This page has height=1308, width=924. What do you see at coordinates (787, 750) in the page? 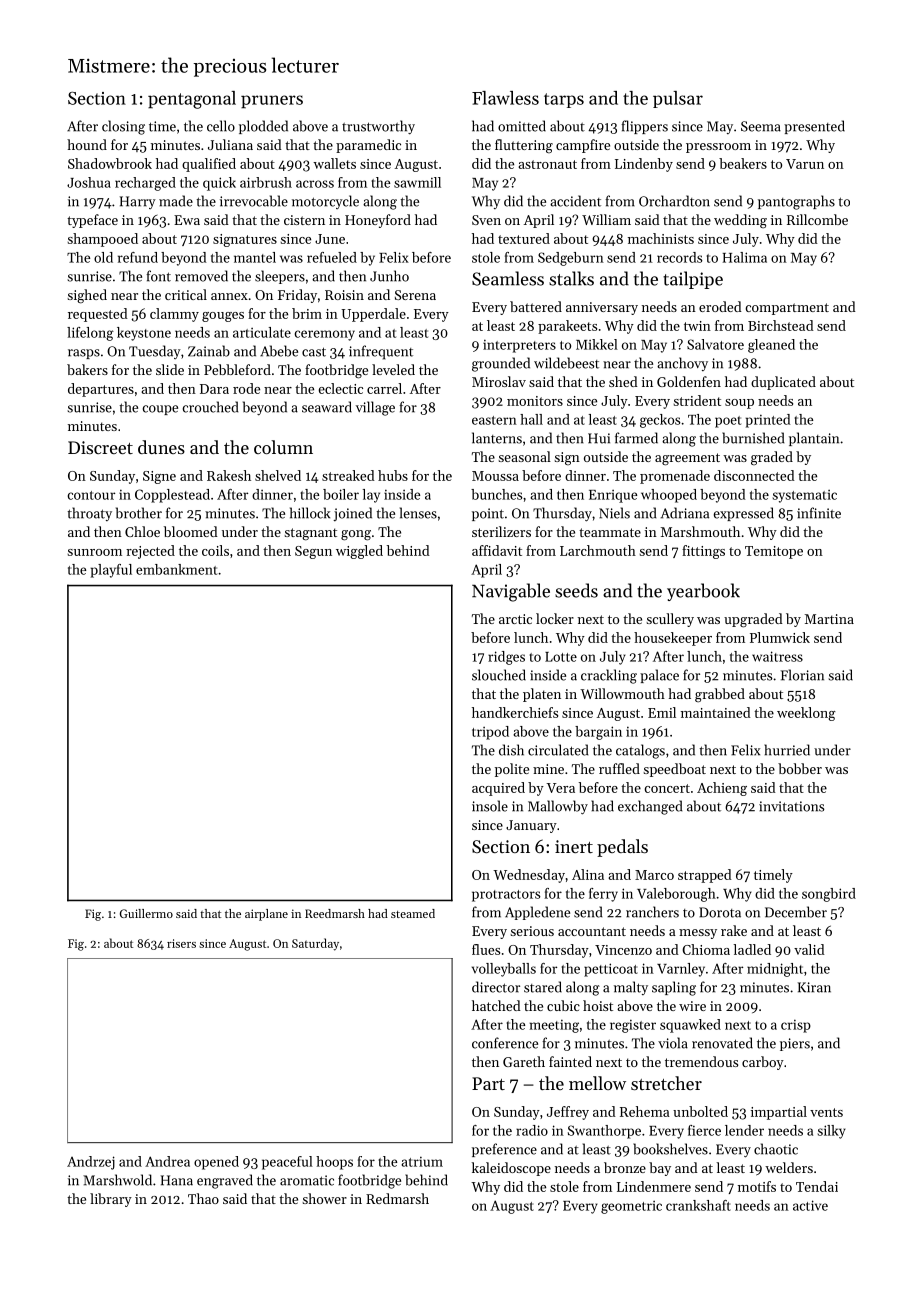
I see `hurried` at bounding box center [787, 750].
